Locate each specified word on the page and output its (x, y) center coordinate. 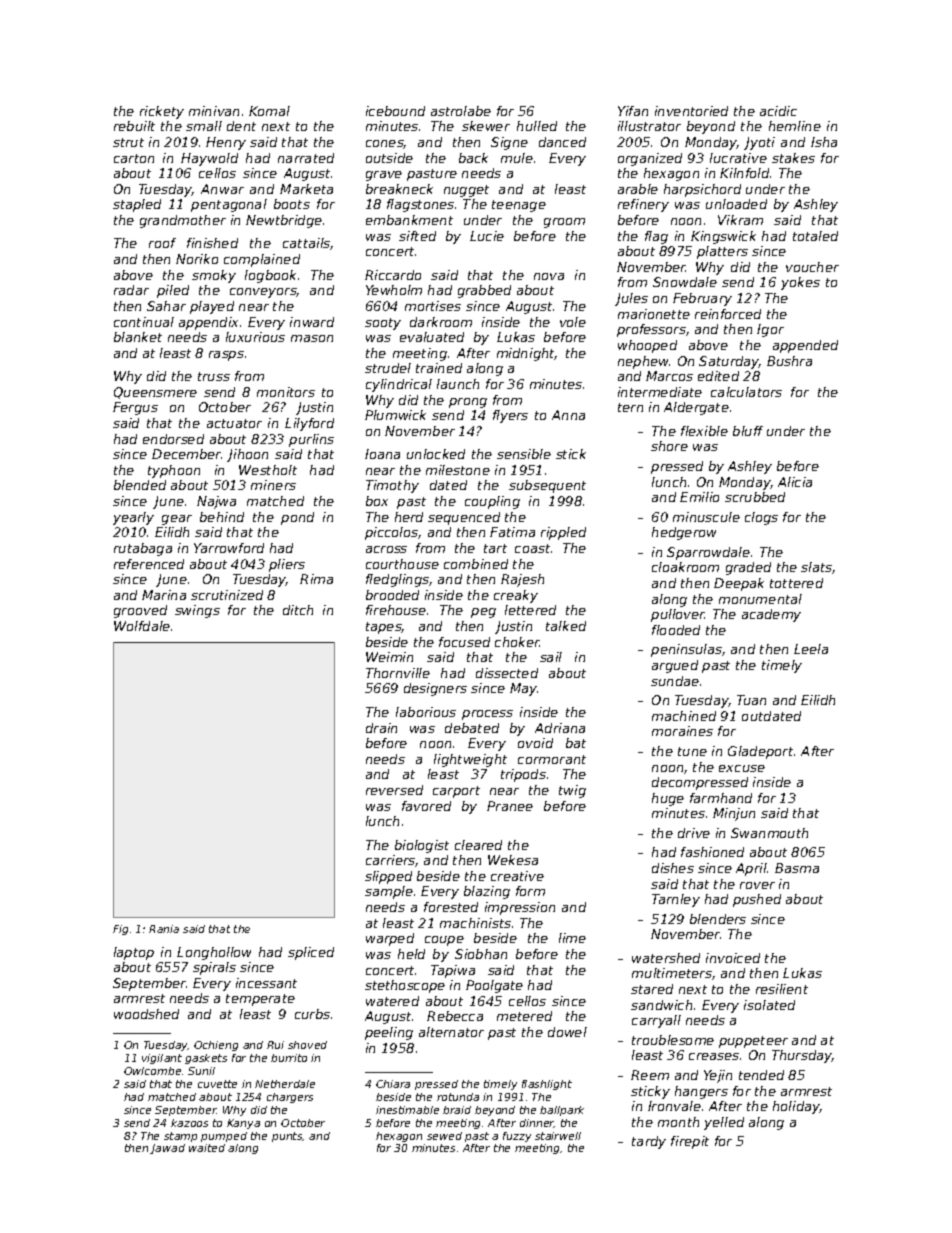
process (487, 715)
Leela (811, 649)
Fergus (135, 408)
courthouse (402, 564)
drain (381, 728)
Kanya (243, 1124)
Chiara (393, 1084)
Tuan (751, 700)
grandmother (183, 221)
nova (549, 276)
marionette (654, 314)
